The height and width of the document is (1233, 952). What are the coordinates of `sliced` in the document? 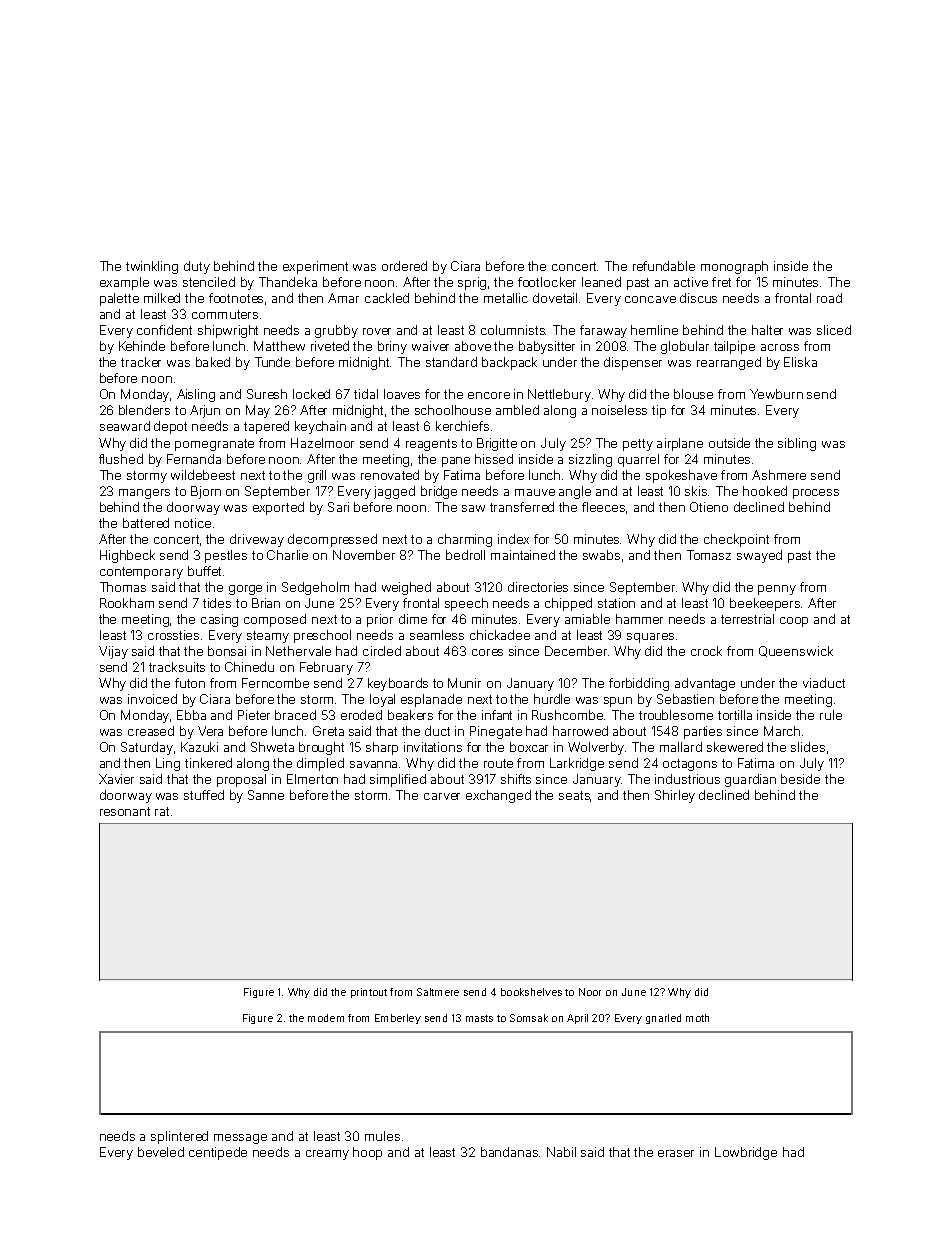 It's located at (834, 330).
